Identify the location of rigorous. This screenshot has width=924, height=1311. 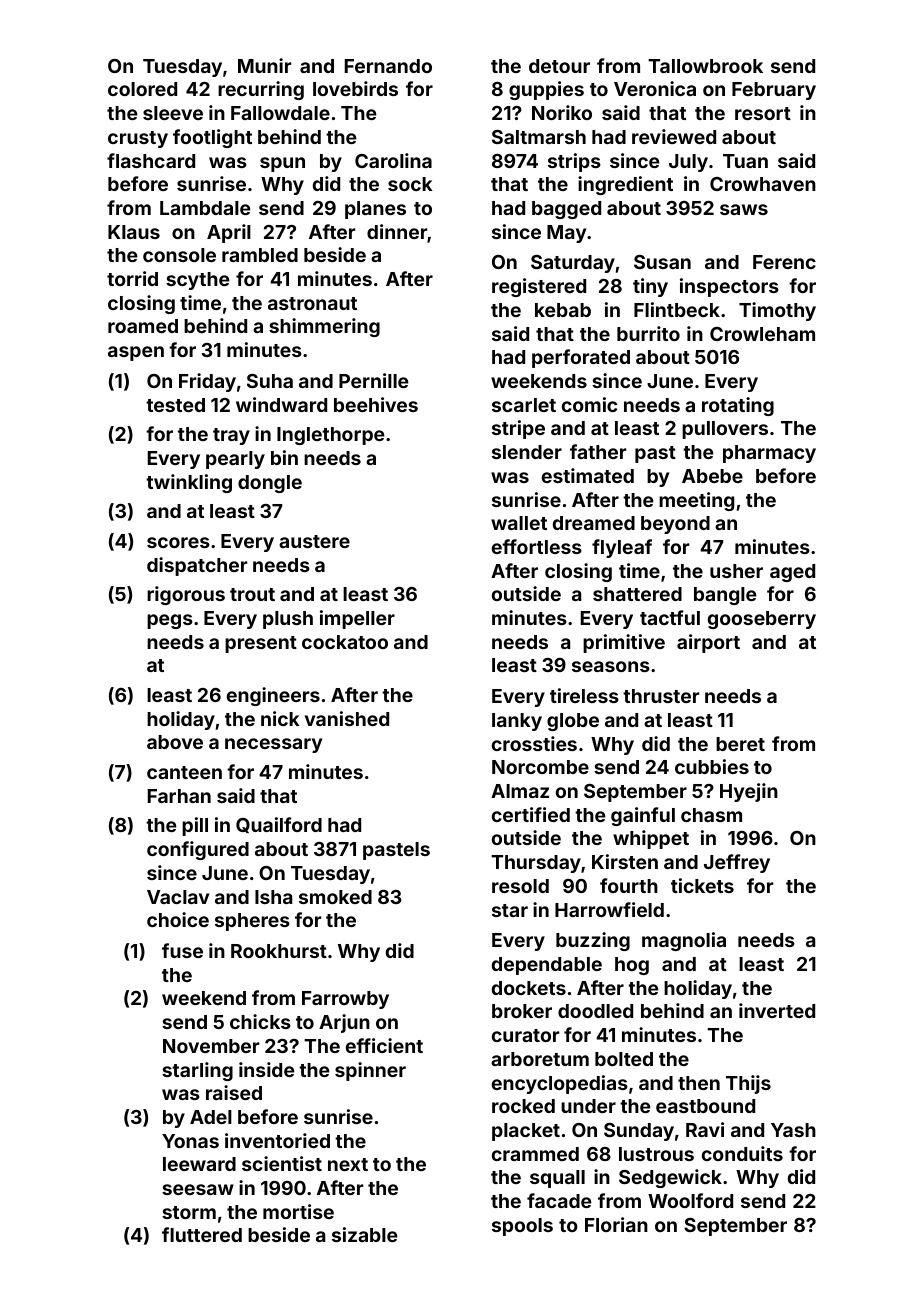
(186, 595).
